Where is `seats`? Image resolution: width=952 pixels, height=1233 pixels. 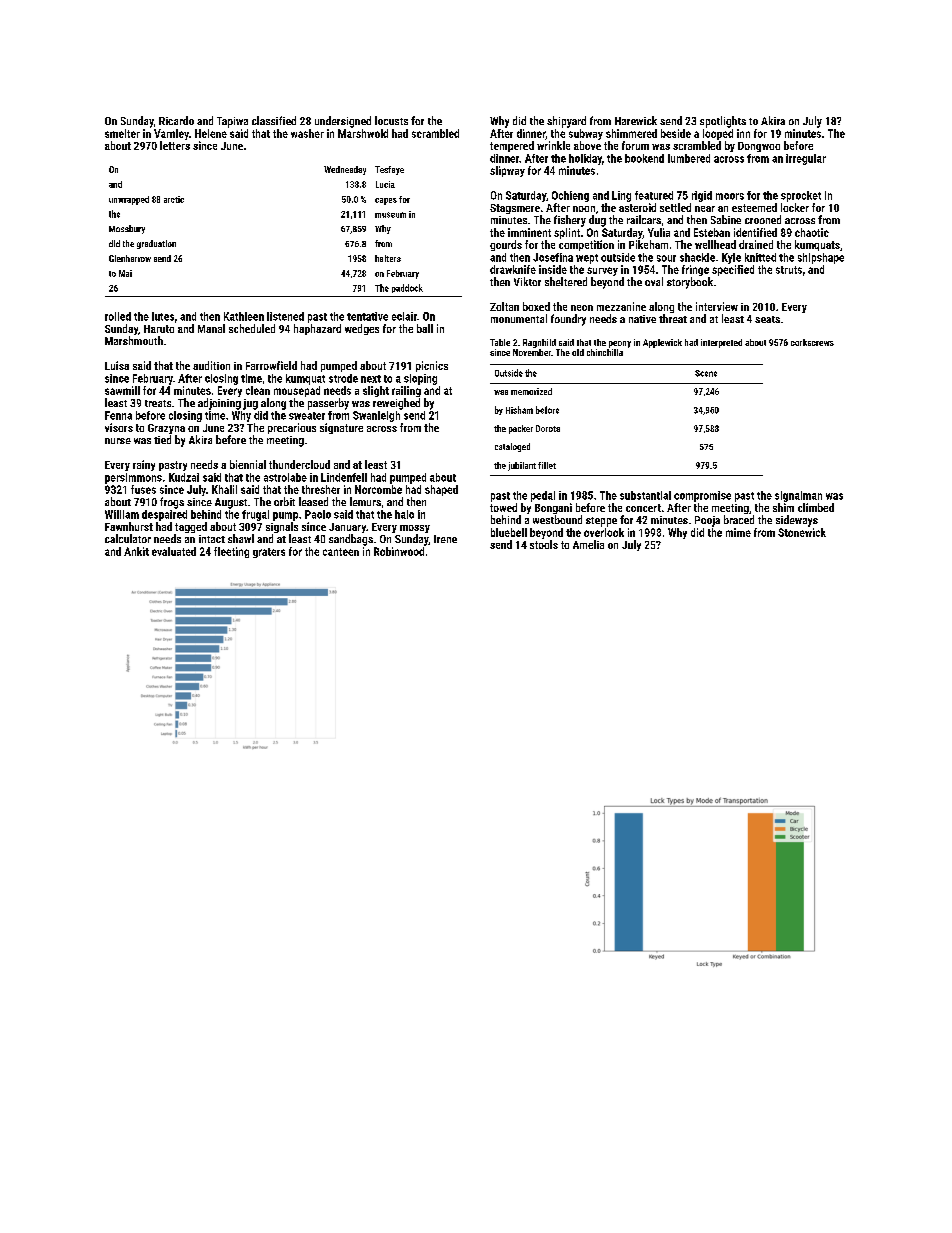
seats is located at coordinates (767, 319).
